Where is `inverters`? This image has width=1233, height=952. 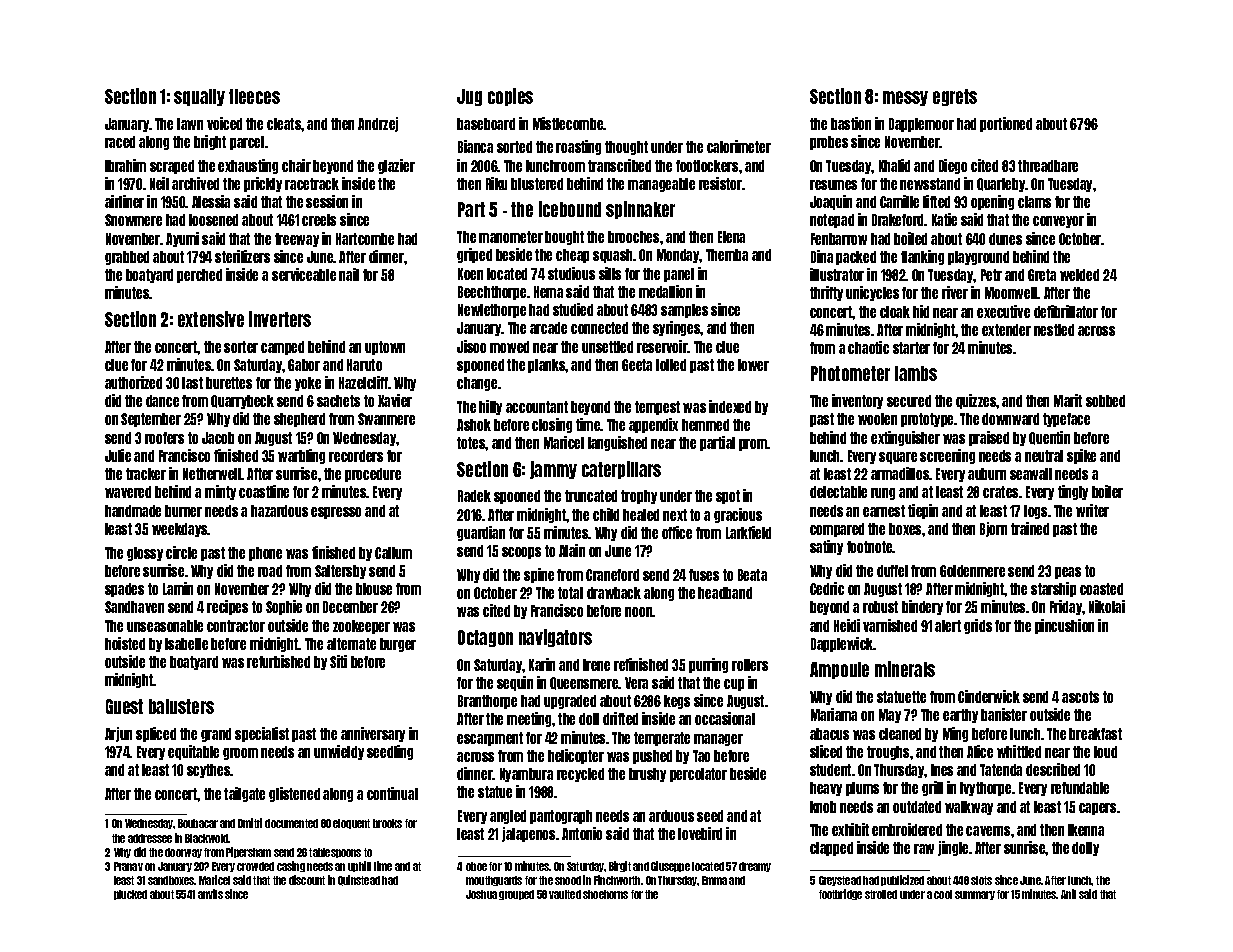
inverters is located at coordinates (280, 319).
